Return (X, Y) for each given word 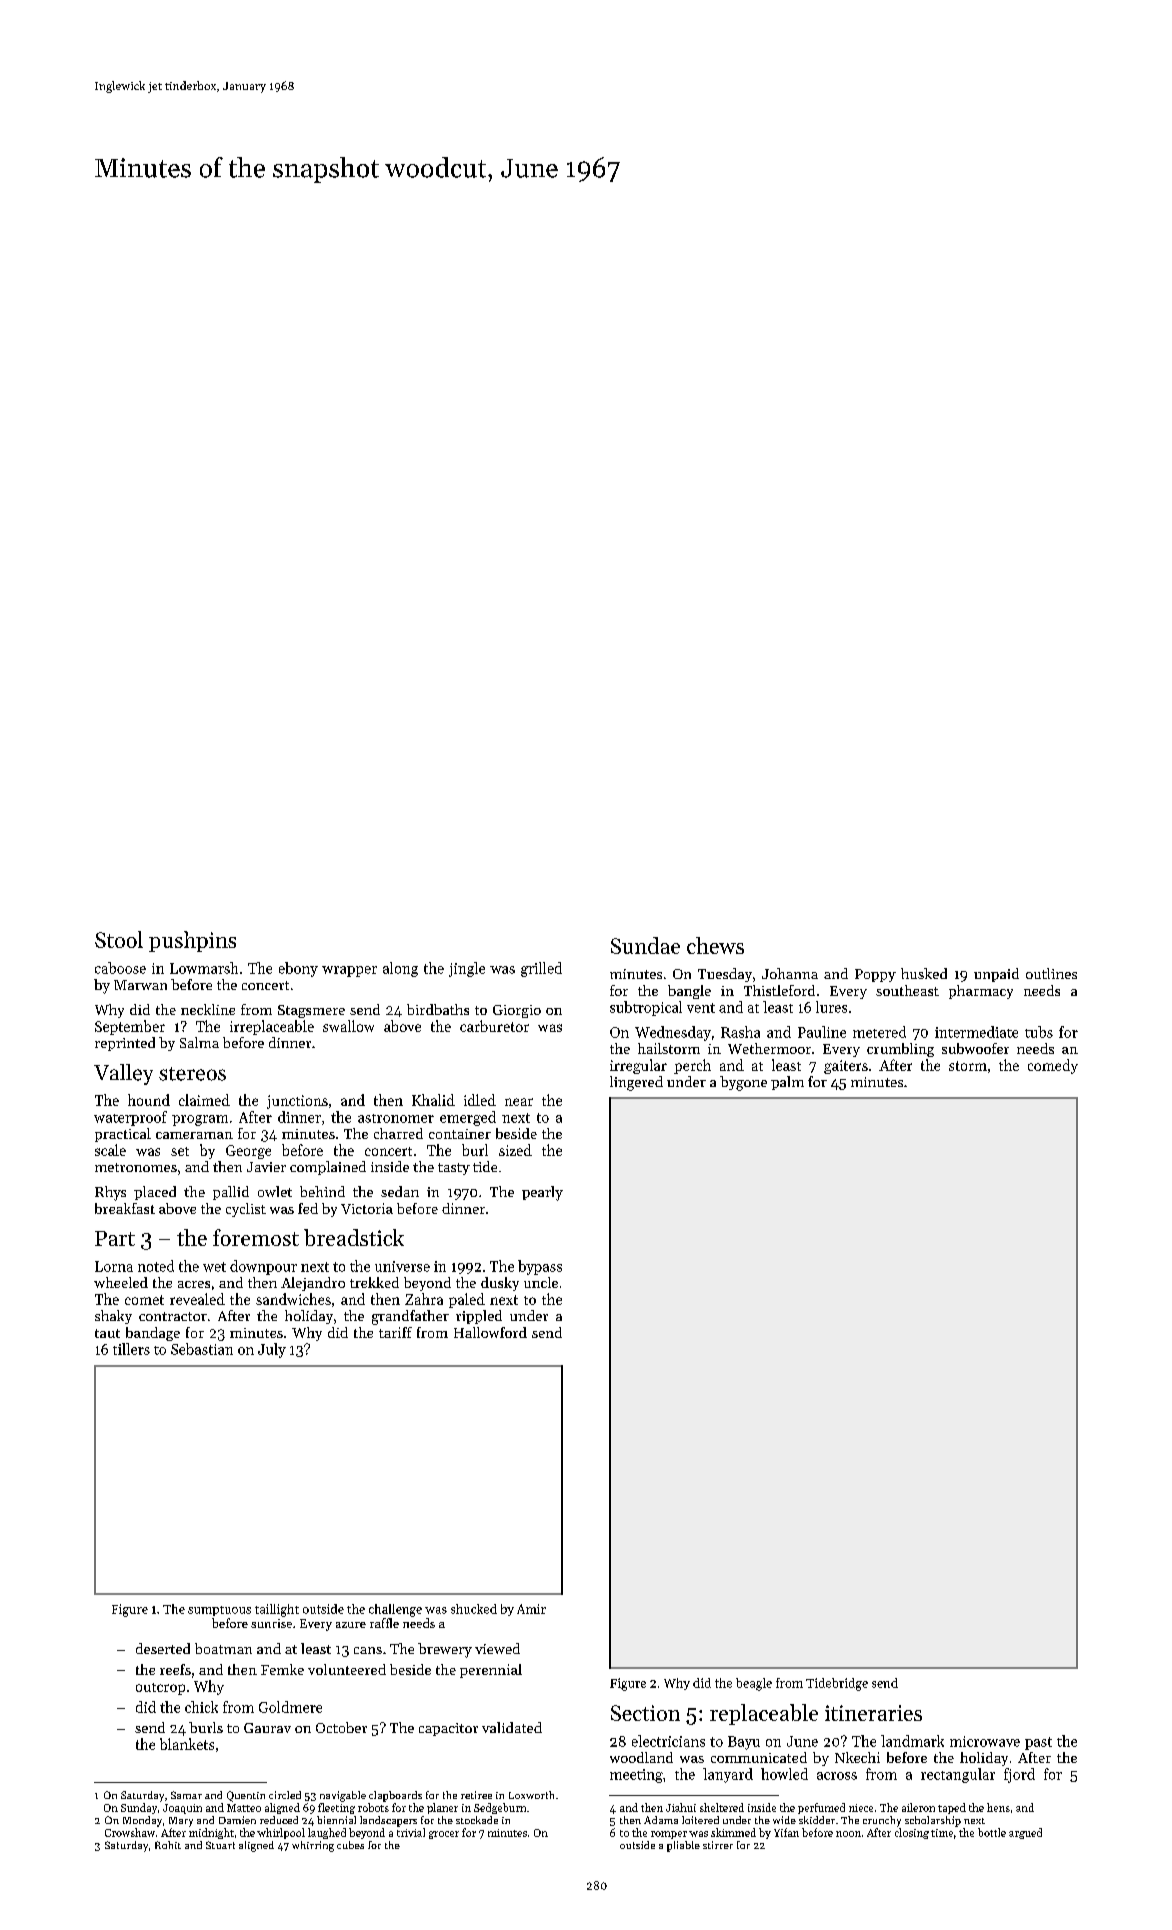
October (341, 1727)
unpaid (996, 975)
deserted (163, 1648)
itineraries (873, 1713)
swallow (348, 1026)
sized (515, 1150)
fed (308, 1208)
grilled (541, 969)
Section (645, 1713)
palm (787, 1083)
